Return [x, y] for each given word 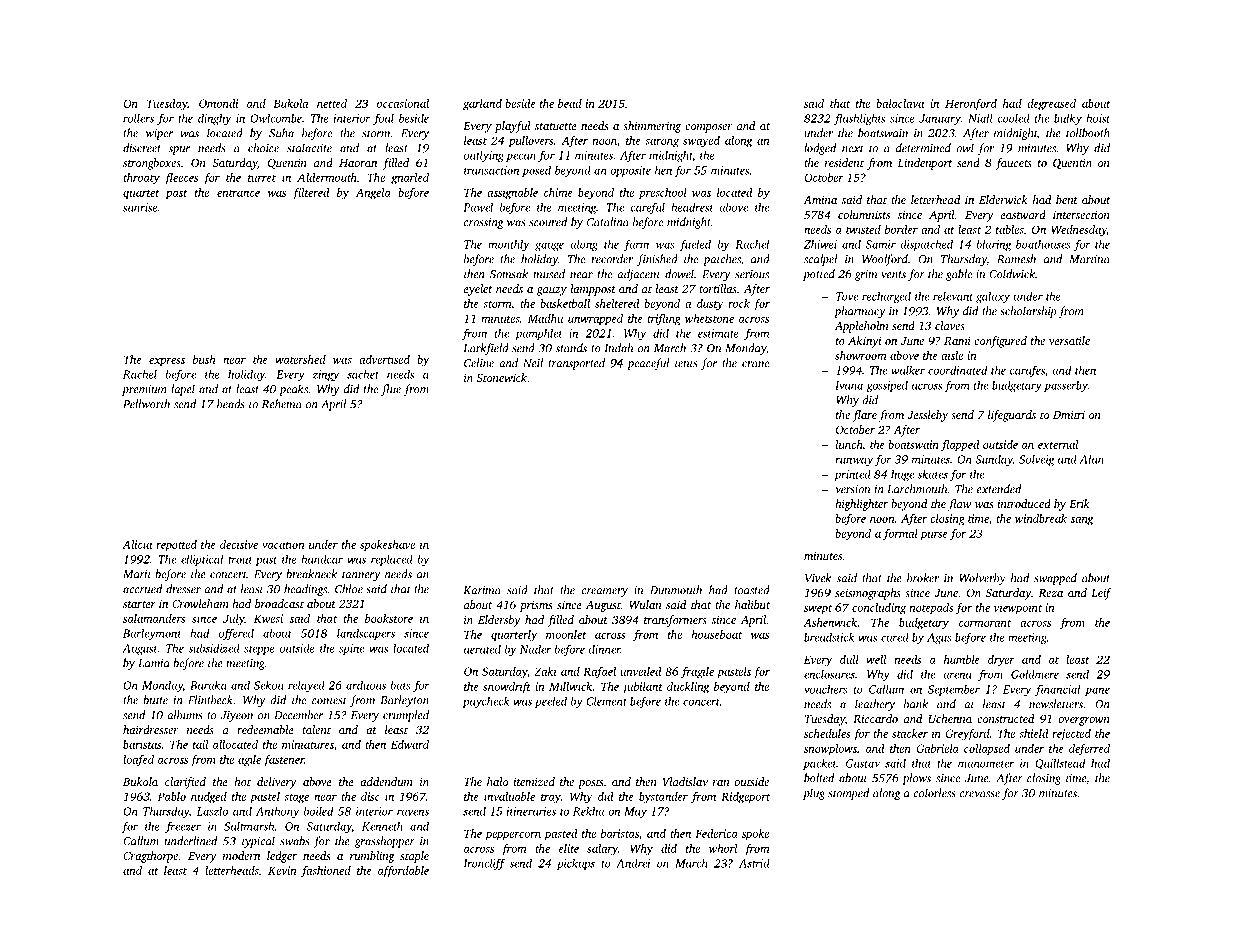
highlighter [861, 505]
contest [329, 701]
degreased [1051, 105]
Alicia [137, 544]
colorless [934, 793]
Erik [1079, 503]
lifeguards [1012, 416]
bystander [663, 798]
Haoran [358, 163]
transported [576, 364]
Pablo [172, 796]
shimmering [652, 127]
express [167, 362]
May [635, 812]
